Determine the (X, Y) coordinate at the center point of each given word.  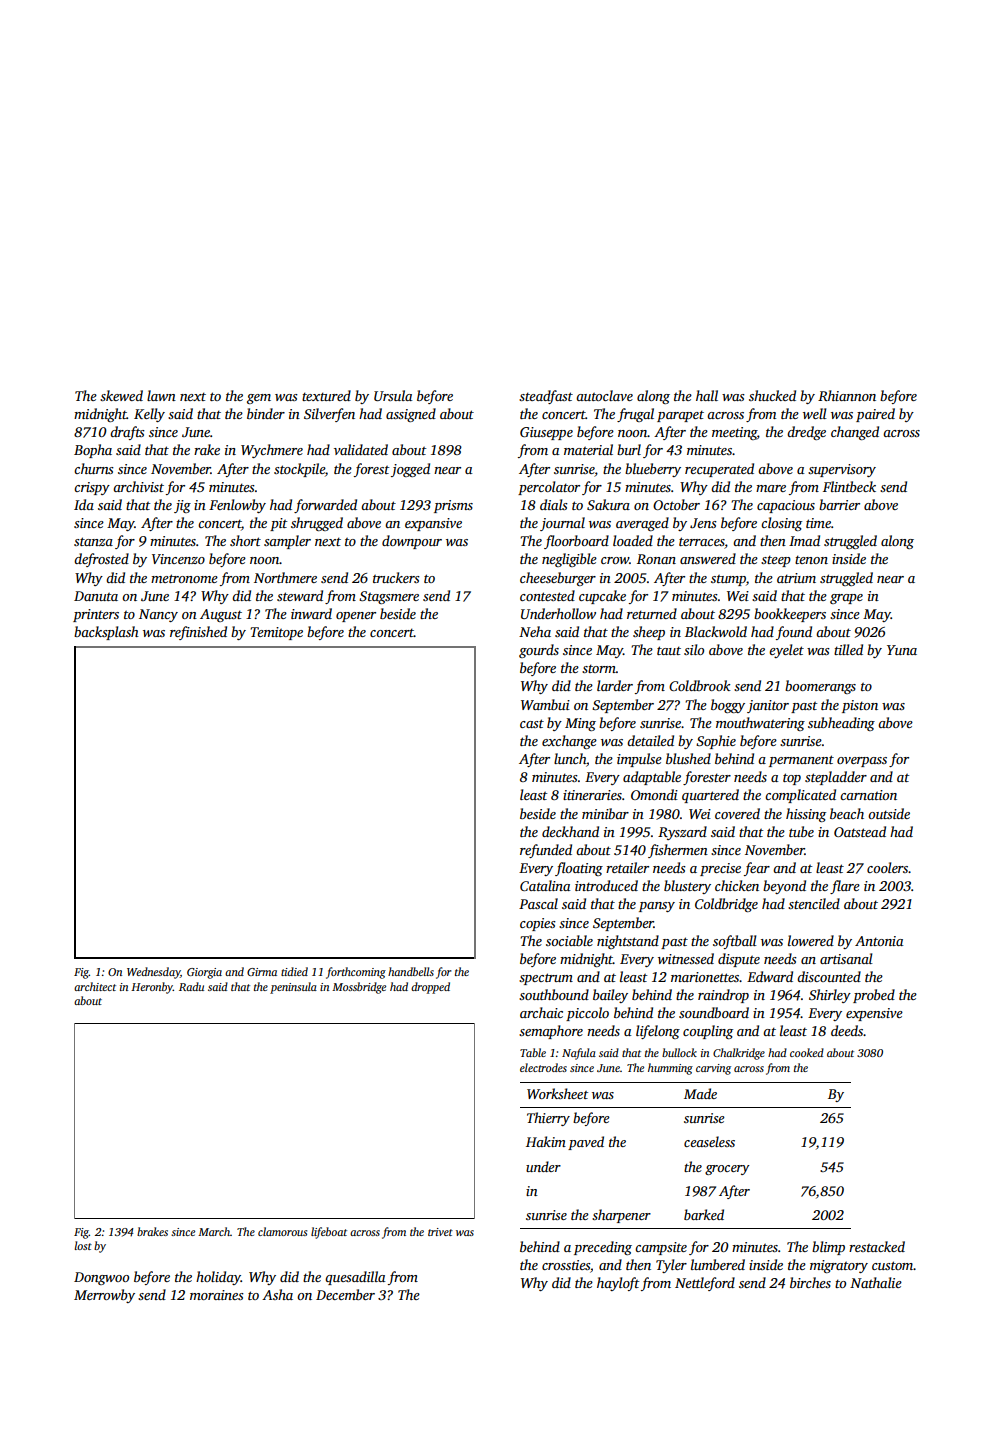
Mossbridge (359, 988)
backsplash (106, 633)
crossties (566, 1265)
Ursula (393, 395)
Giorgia (204, 973)
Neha (535, 631)
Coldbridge (726, 905)
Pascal (538, 903)
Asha (277, 1294)
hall (707, 395)
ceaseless (709, 1141)
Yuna (902, 650)
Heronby (152, 988)
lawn (161, 395)
